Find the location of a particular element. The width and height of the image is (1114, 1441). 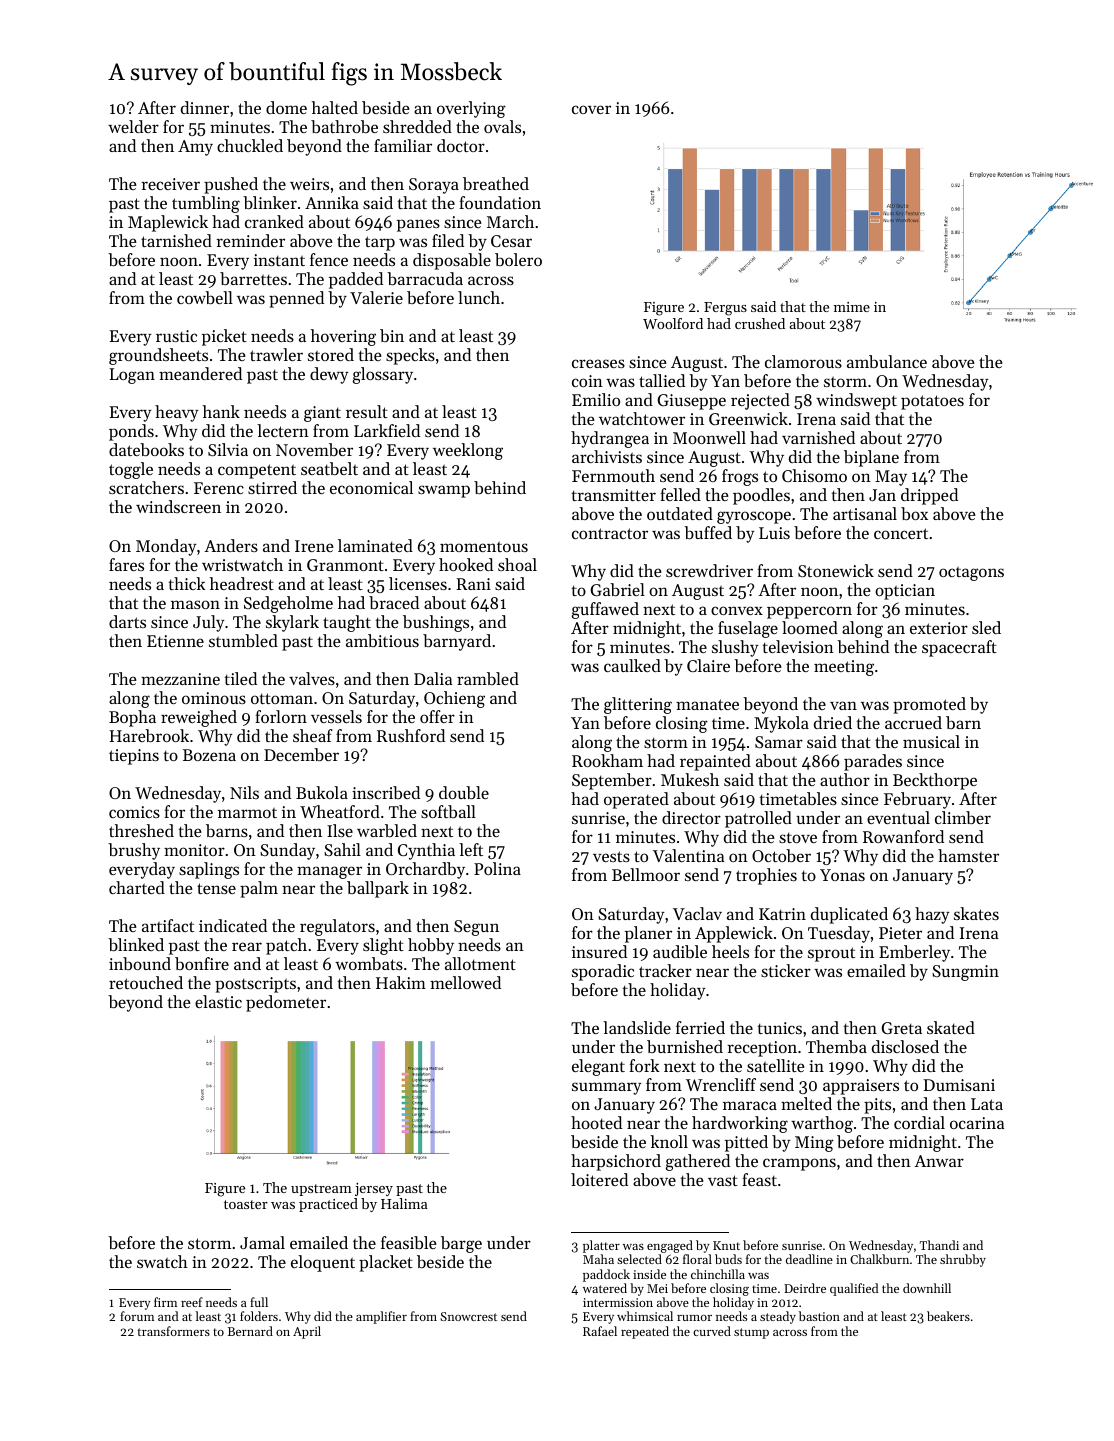

lunch is located at coordinates (479, 297).
